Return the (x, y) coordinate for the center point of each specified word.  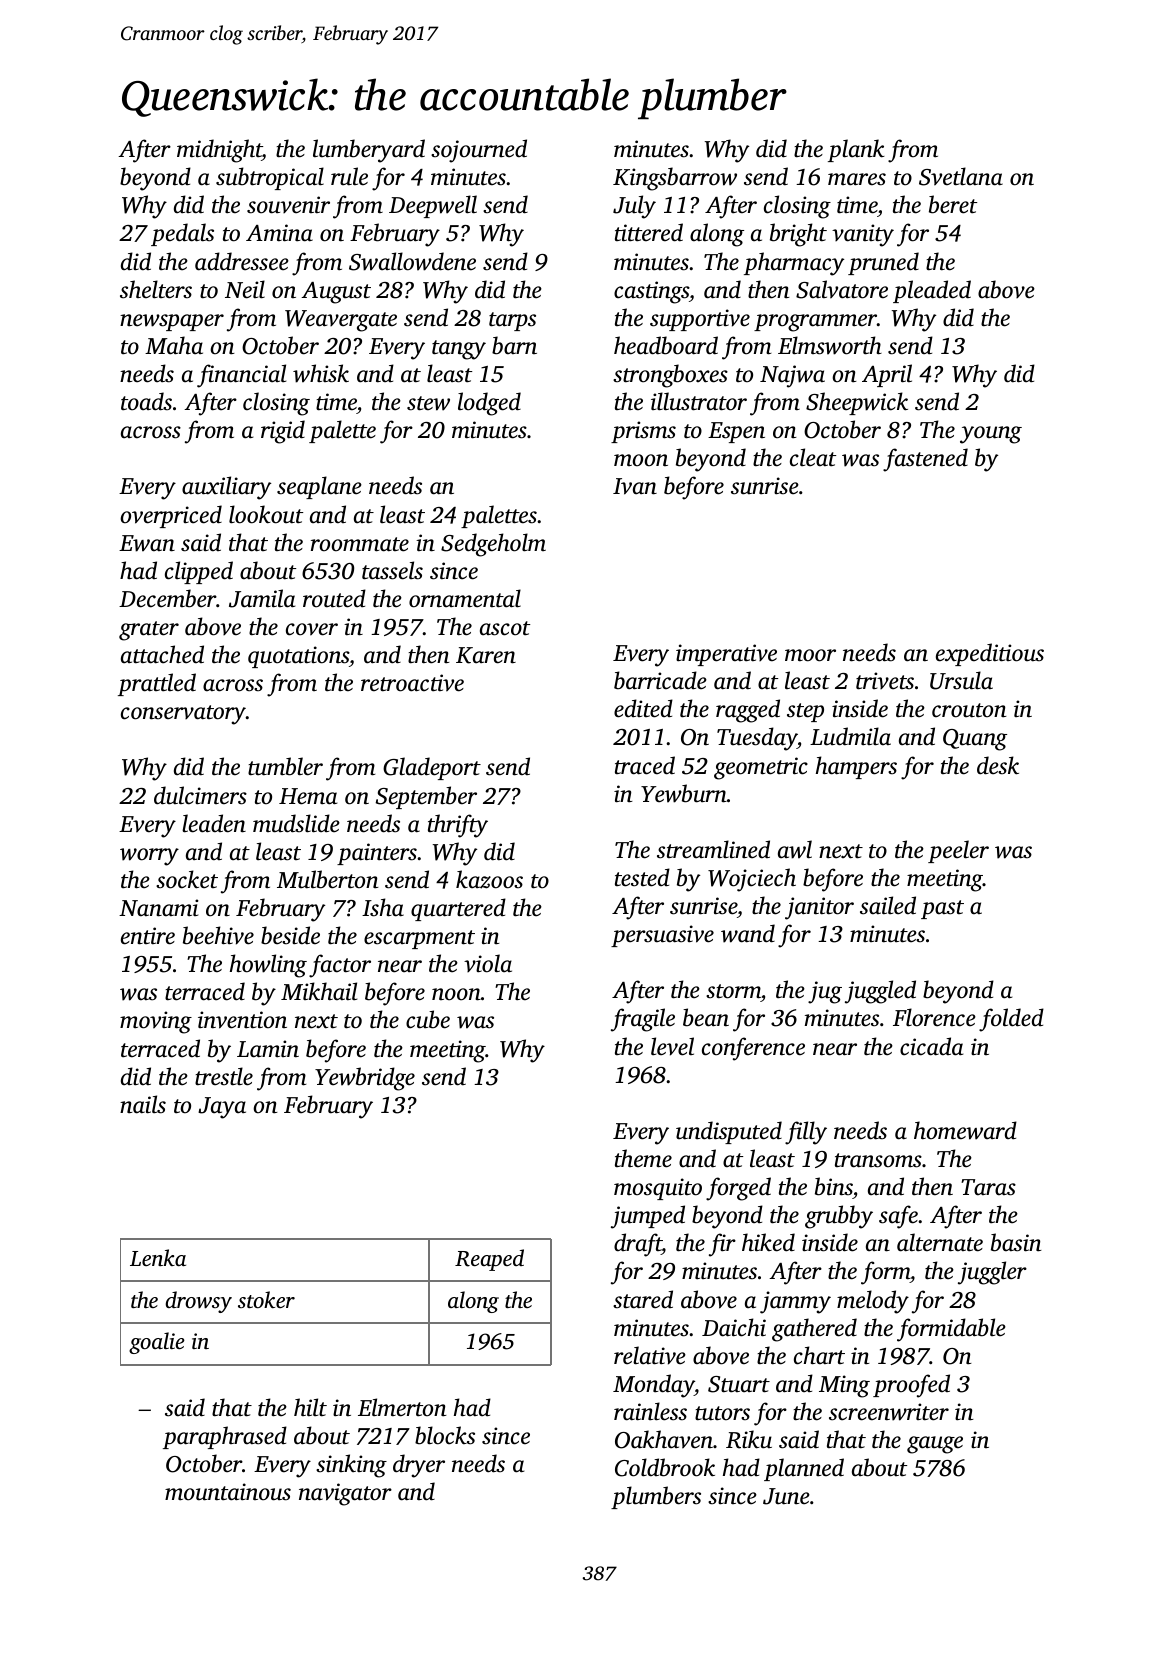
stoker (266, 1299)
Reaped (489, 1260)
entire (148, 936)
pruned (883, 263)
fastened (925, 460)
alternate (940, 1242)
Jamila (262, 598)
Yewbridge (365, 1079)
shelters (156, 289)
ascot (505, 628)
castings (651, 292)
